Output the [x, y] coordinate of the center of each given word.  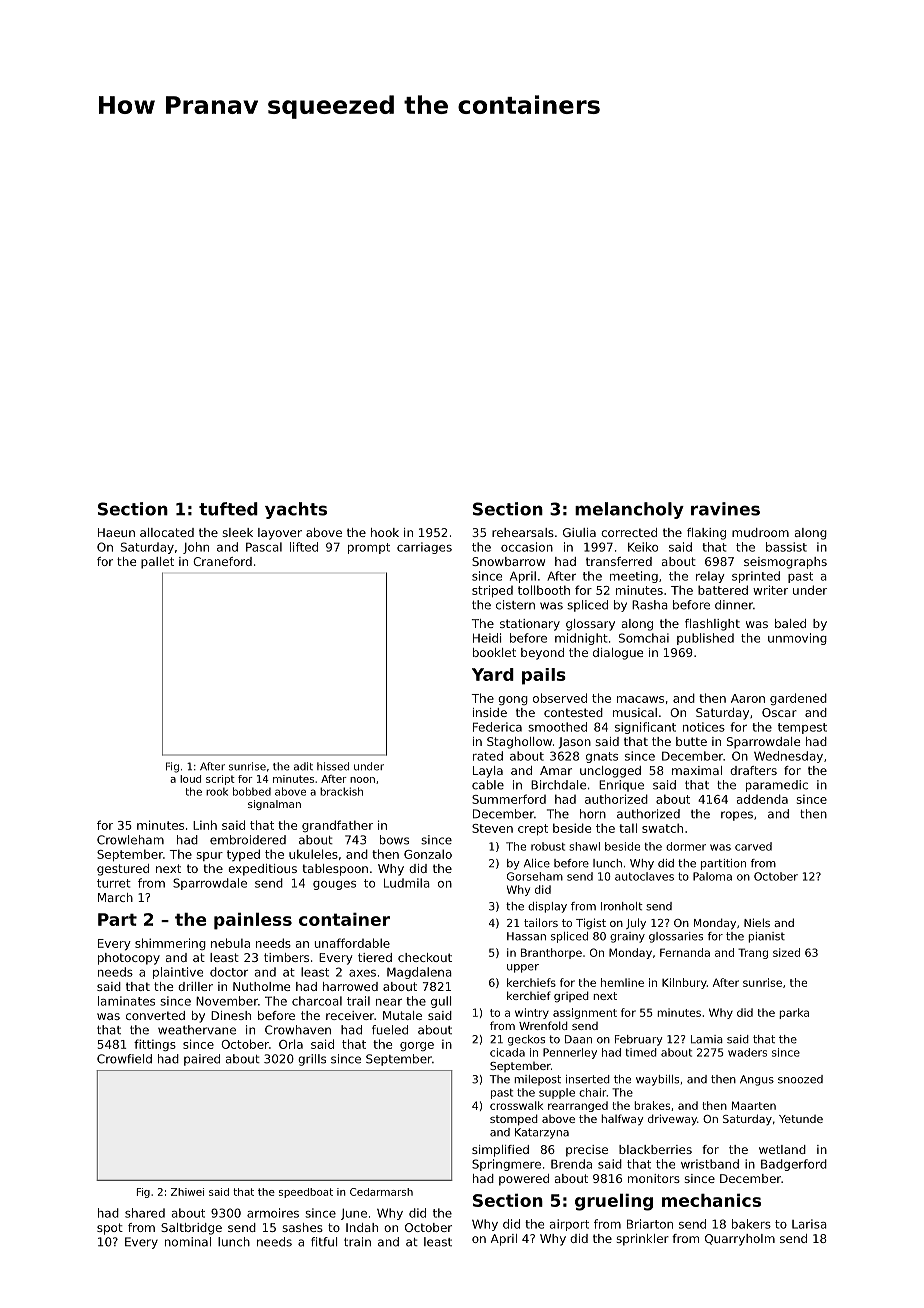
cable [488, 785]
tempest [802, 728]
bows [394, 840]
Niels [757, 922]
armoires [273, 1213]
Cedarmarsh [381, 1192]
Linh [205, 825]
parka [794, 1013]
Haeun [116, 532]
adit [303, 766]
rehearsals [523, 532]
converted [155, 1015]
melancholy [629, 510]
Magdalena [419, 973]
